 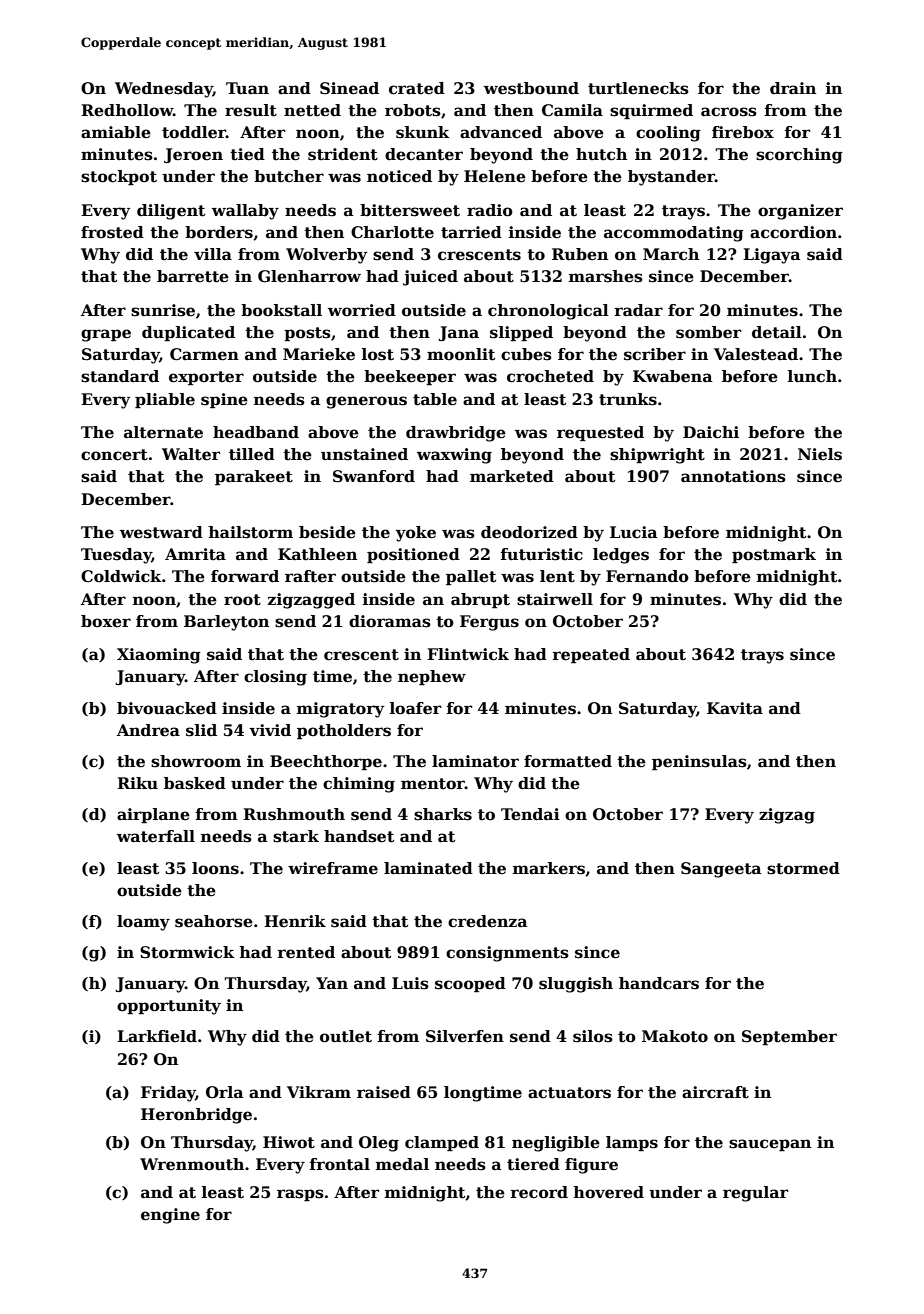 What do you see at coordinates (171, 212) in the document?
I see `diligent` at bounding box center [171, 212].
